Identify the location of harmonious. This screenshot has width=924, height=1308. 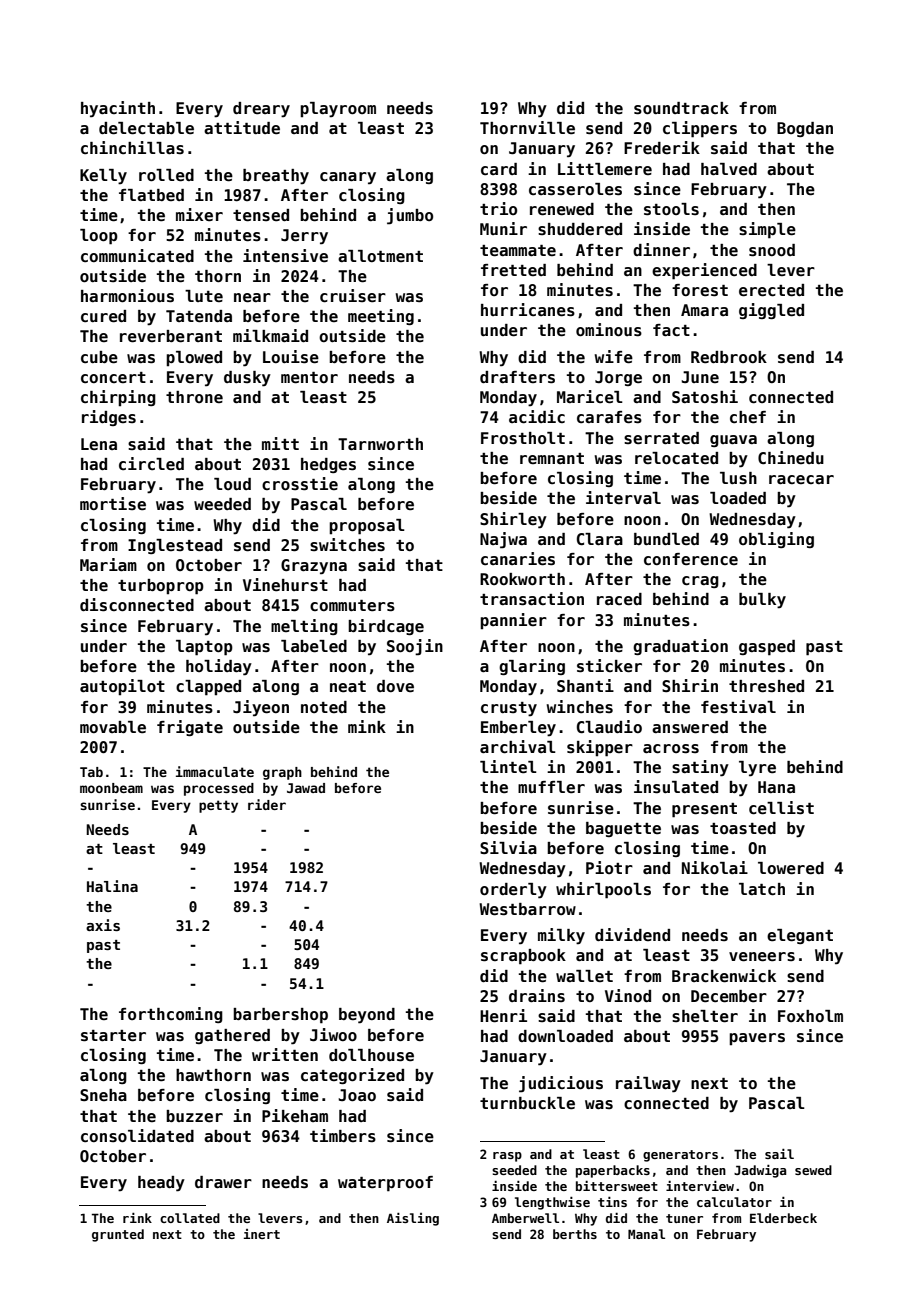
(127, 296).
